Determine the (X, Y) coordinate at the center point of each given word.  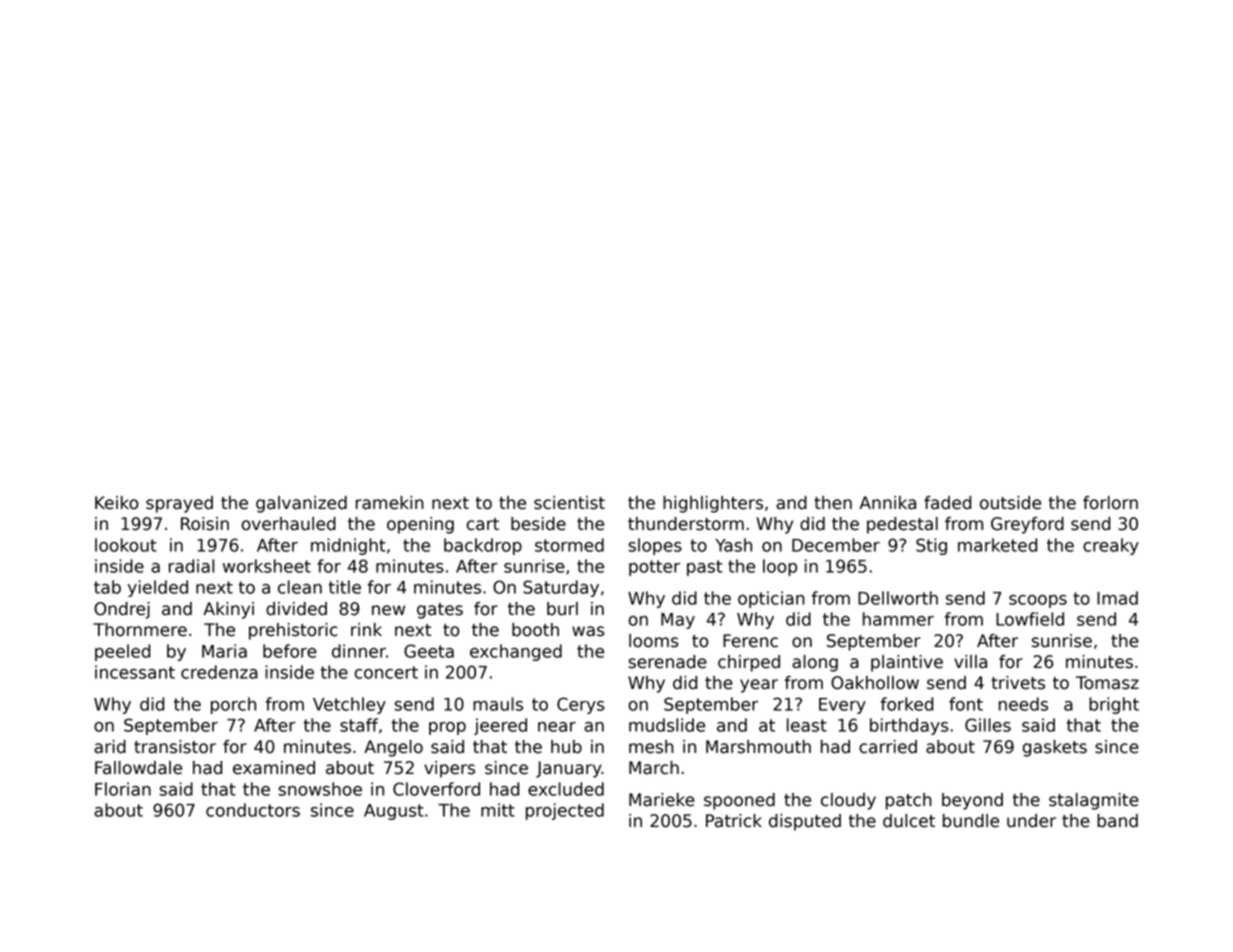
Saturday (561, 588)
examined (274, 768)
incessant (135, 672)
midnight (348, 546)
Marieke (662, 800)
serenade (668, 662)
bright (1114, 705)
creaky (1111, 546)
